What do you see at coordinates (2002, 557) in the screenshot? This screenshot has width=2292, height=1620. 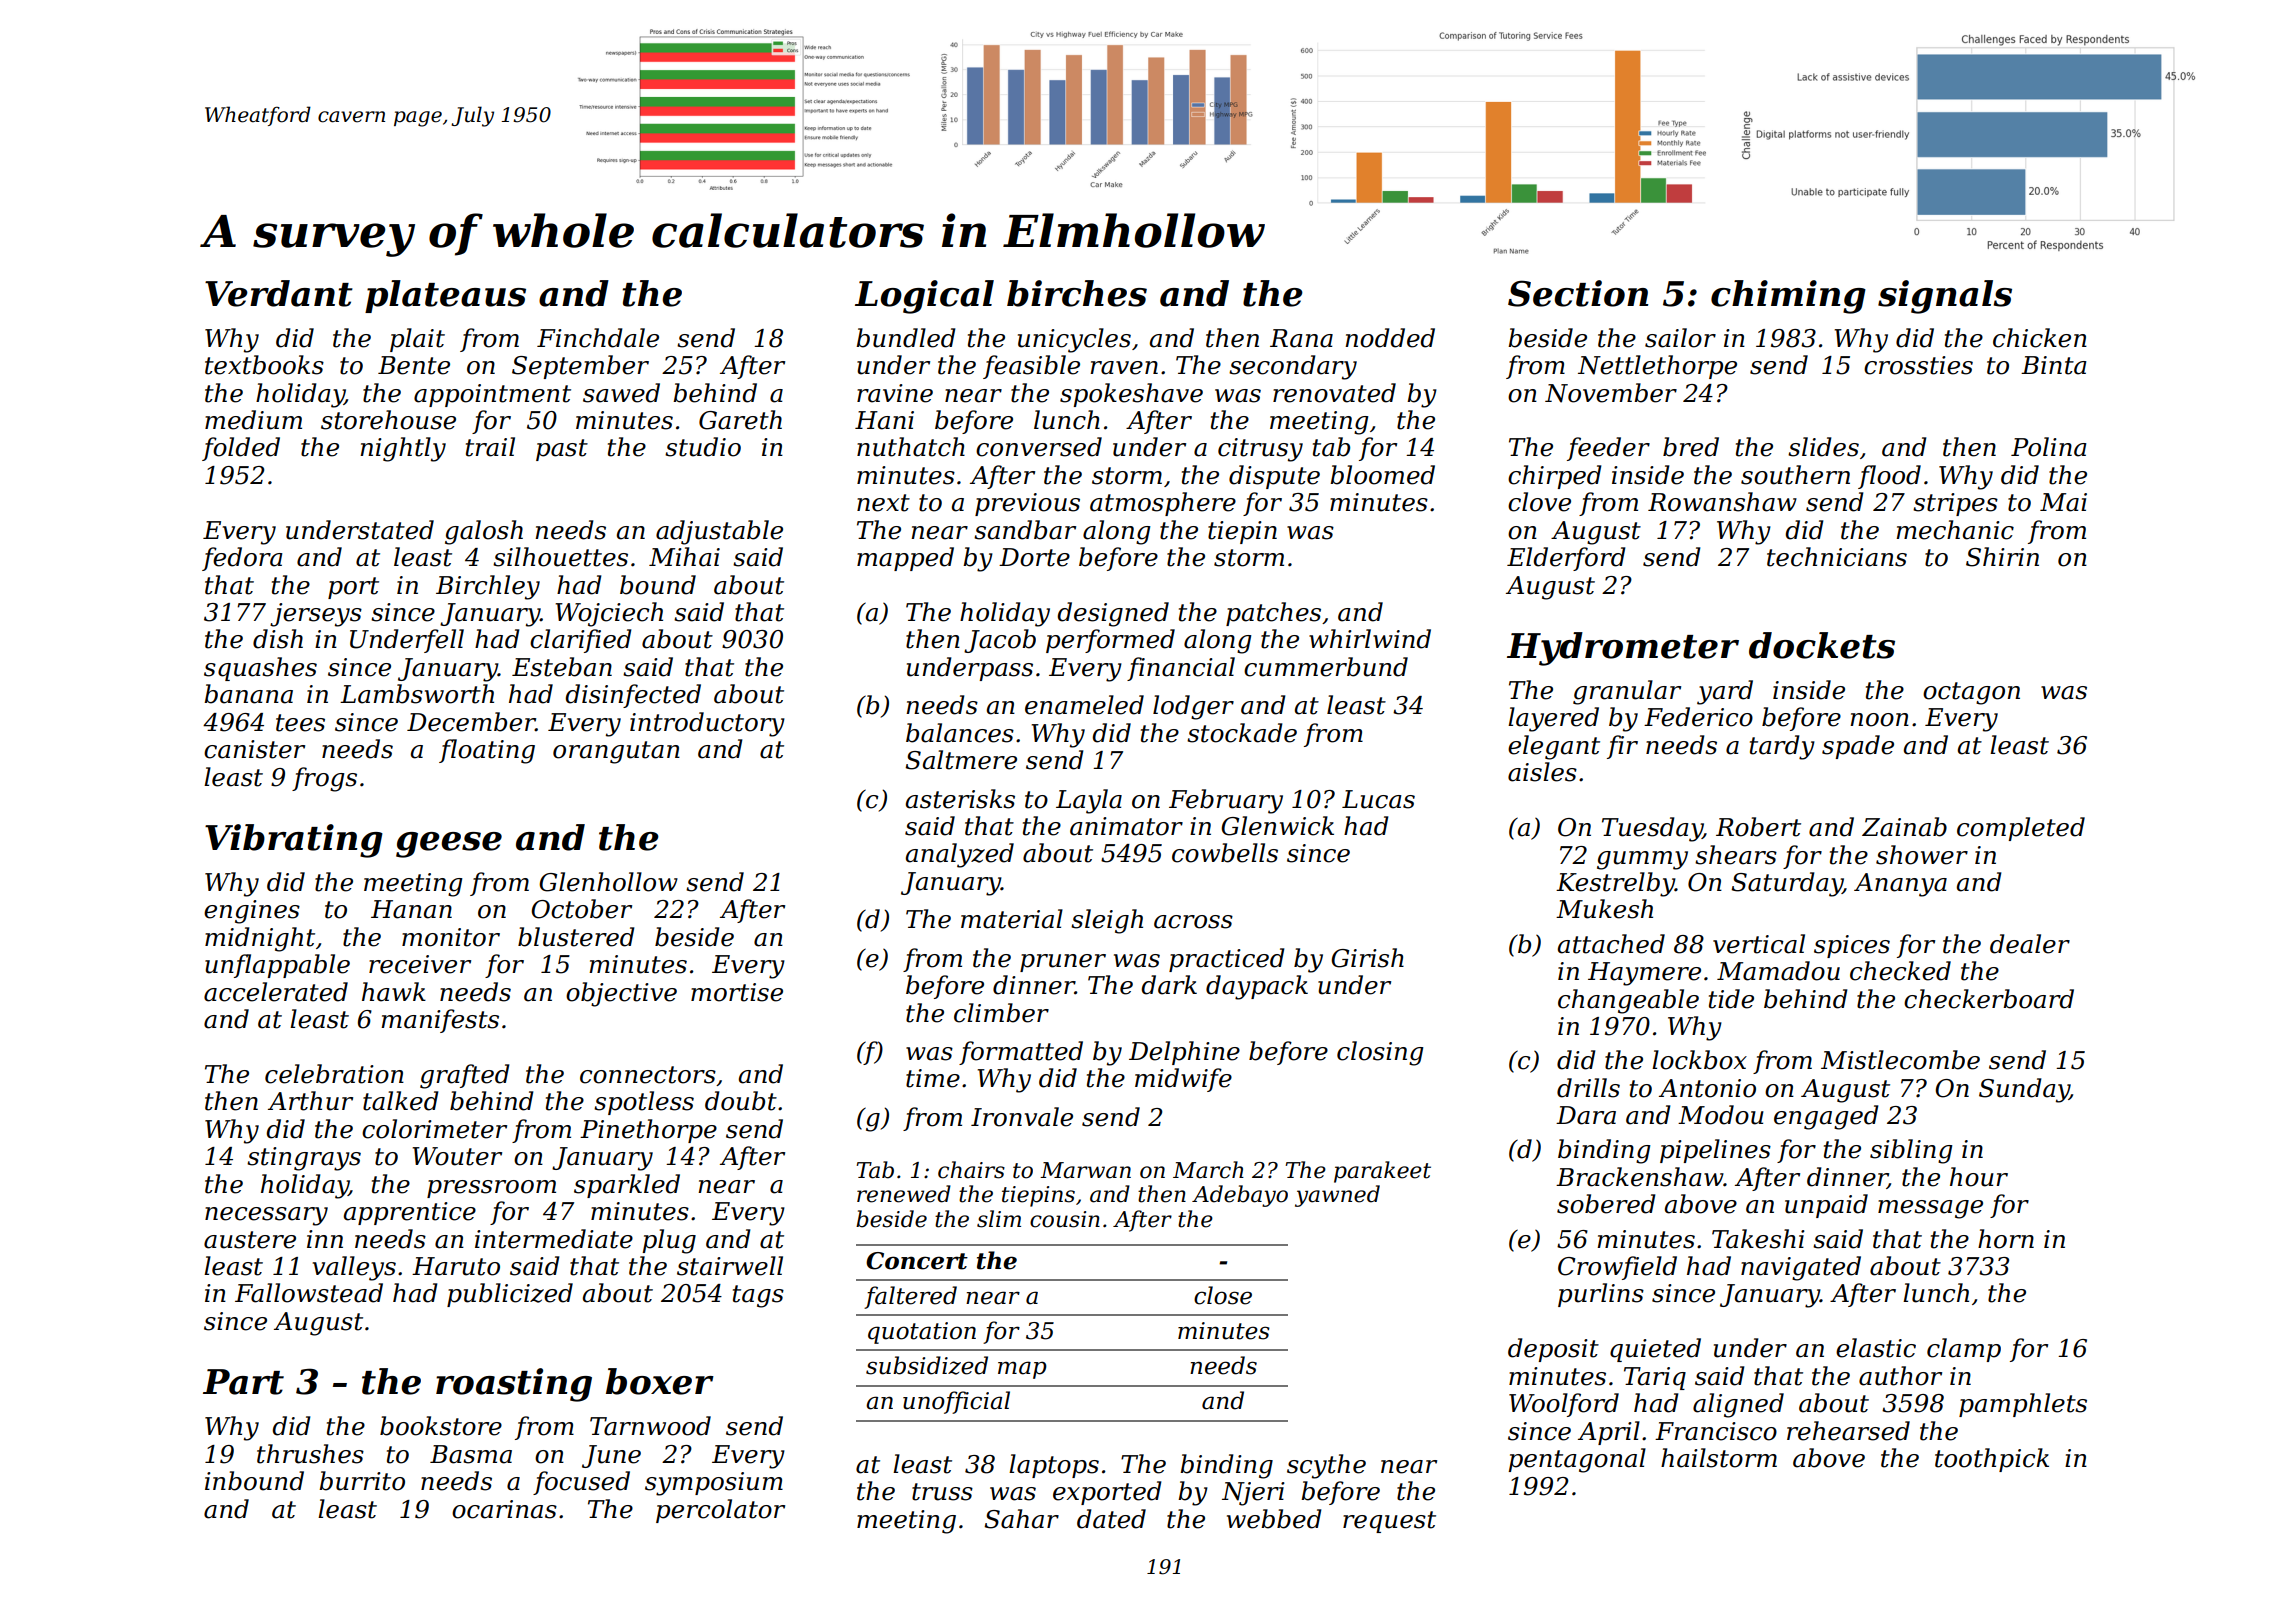 I see `Shirin` at bounding box center [2002, 557].
